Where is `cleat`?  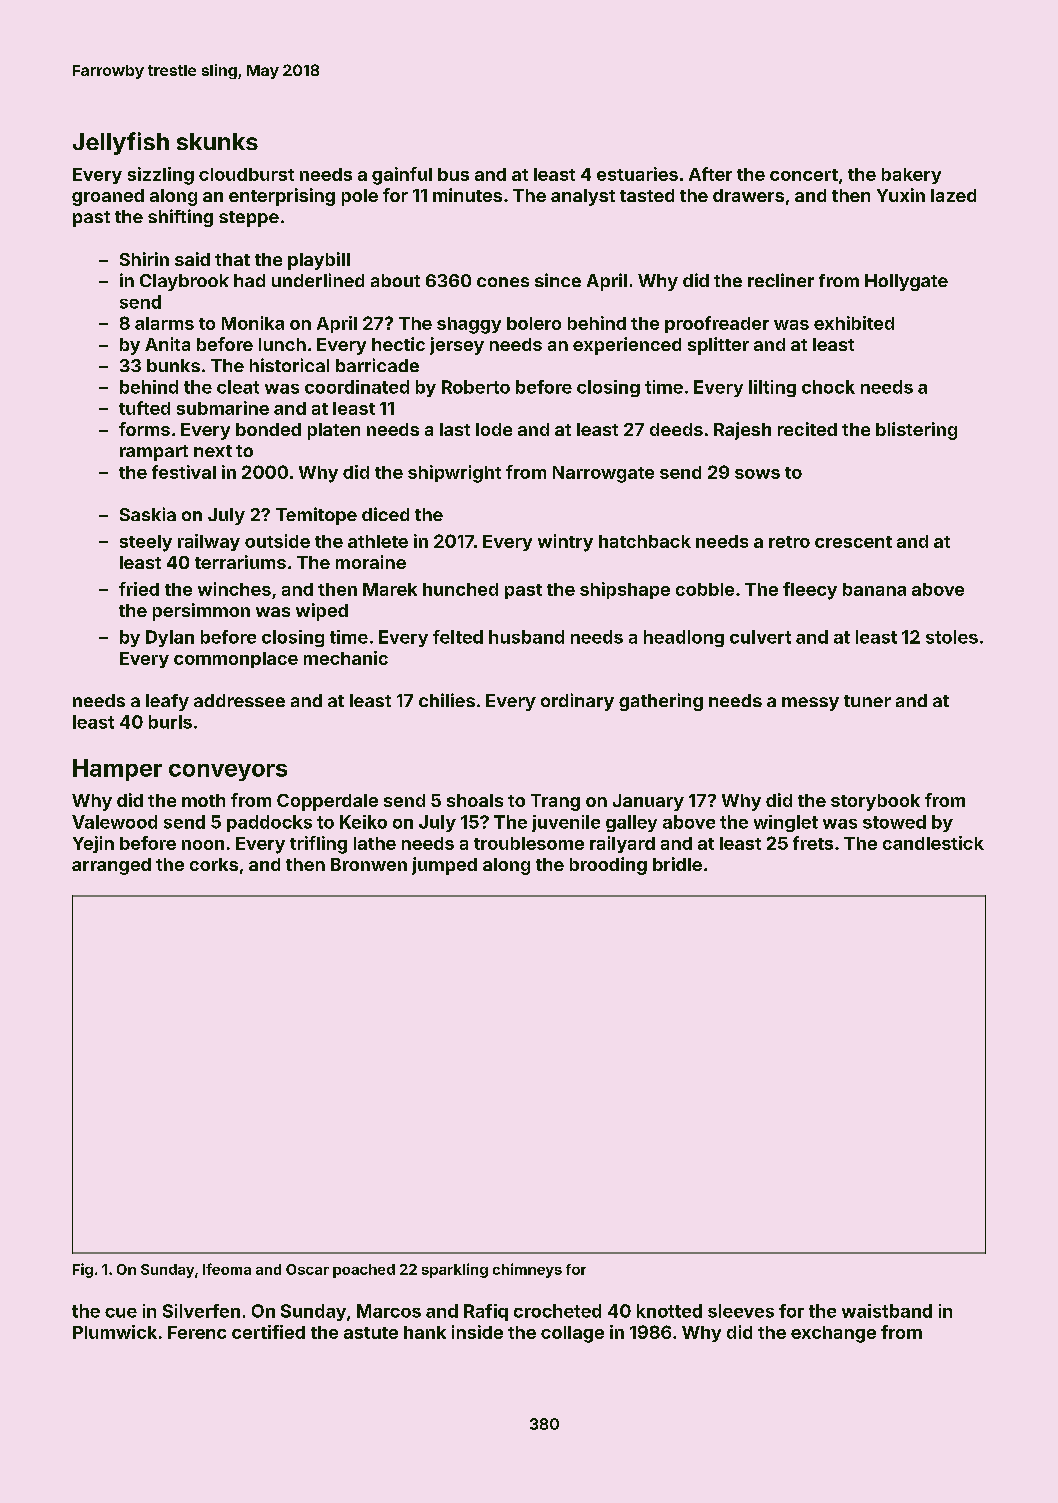
cleat is located at coordinates (238, 387).
